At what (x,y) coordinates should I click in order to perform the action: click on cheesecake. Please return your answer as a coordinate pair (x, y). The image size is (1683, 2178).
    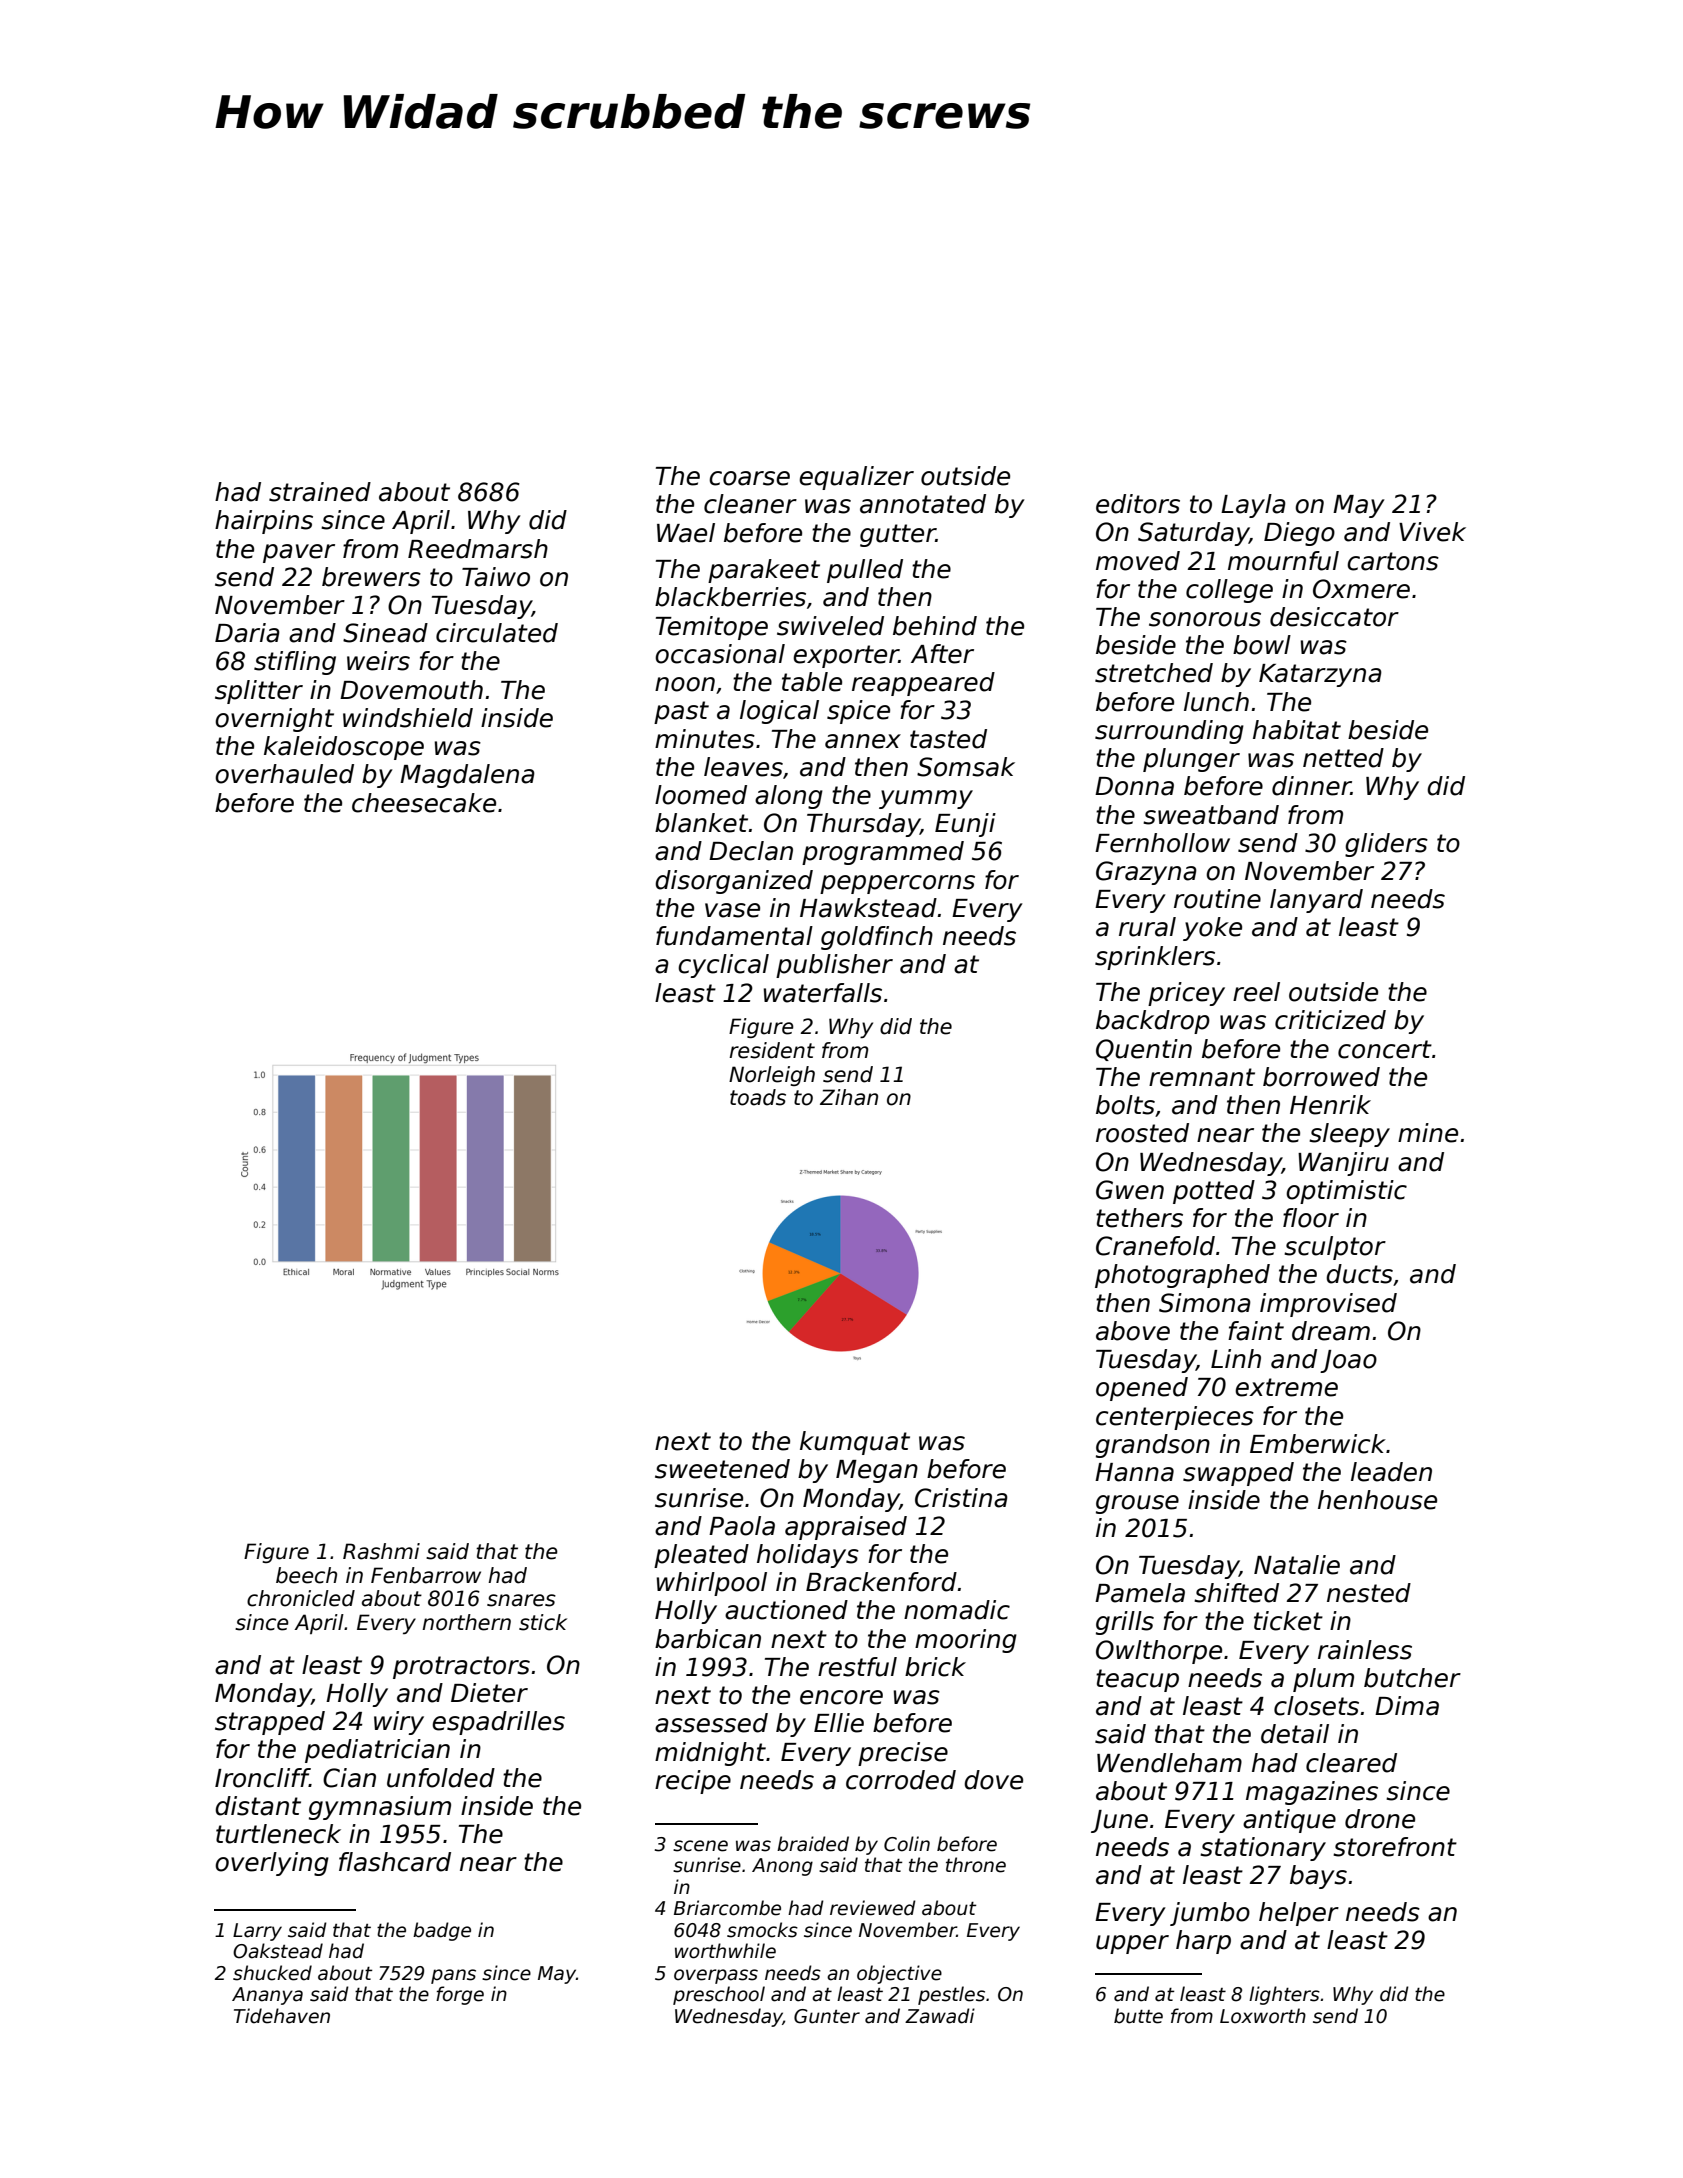
    Looking at the image, I should click on (424, 803).
